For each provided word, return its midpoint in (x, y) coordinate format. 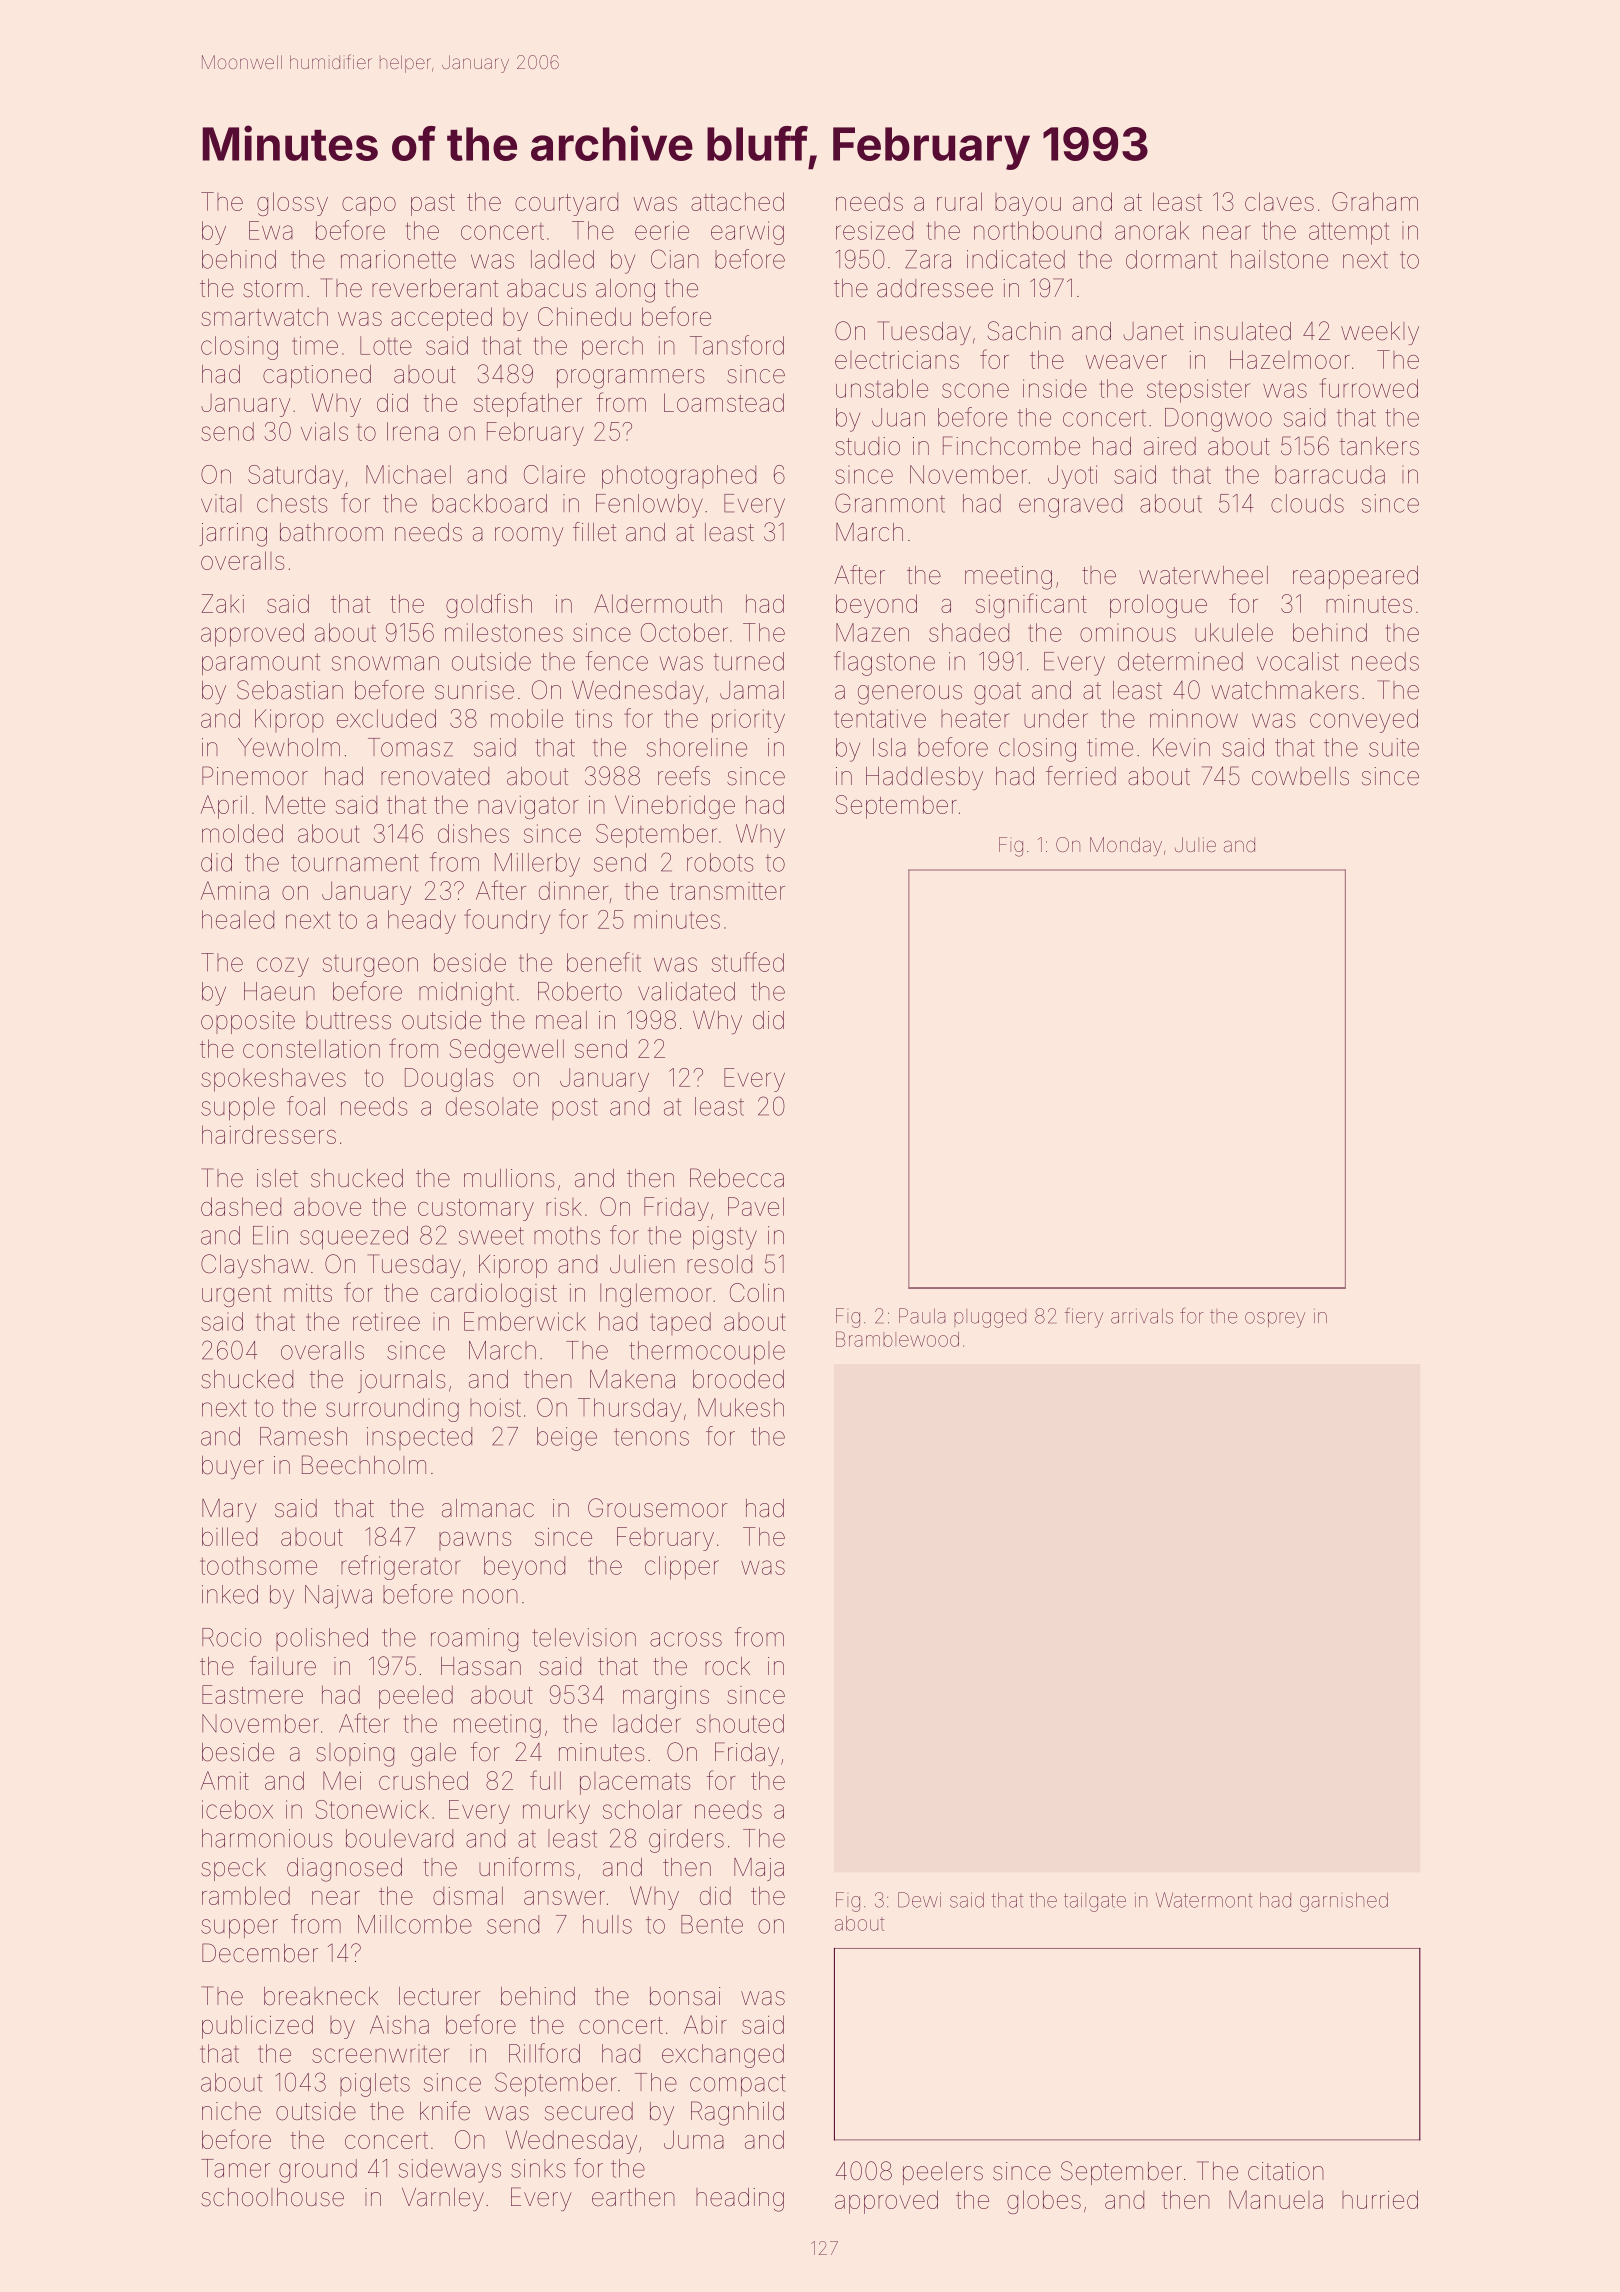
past (433, 205)
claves (1279, 201)
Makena (632, 1379)
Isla (889, 747)
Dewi (919, 1900)
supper (239, 1928)
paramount (261, 664)
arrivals (1142, 1316)
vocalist (1298, 661)
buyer (233, 1467)
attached (737, 201)
